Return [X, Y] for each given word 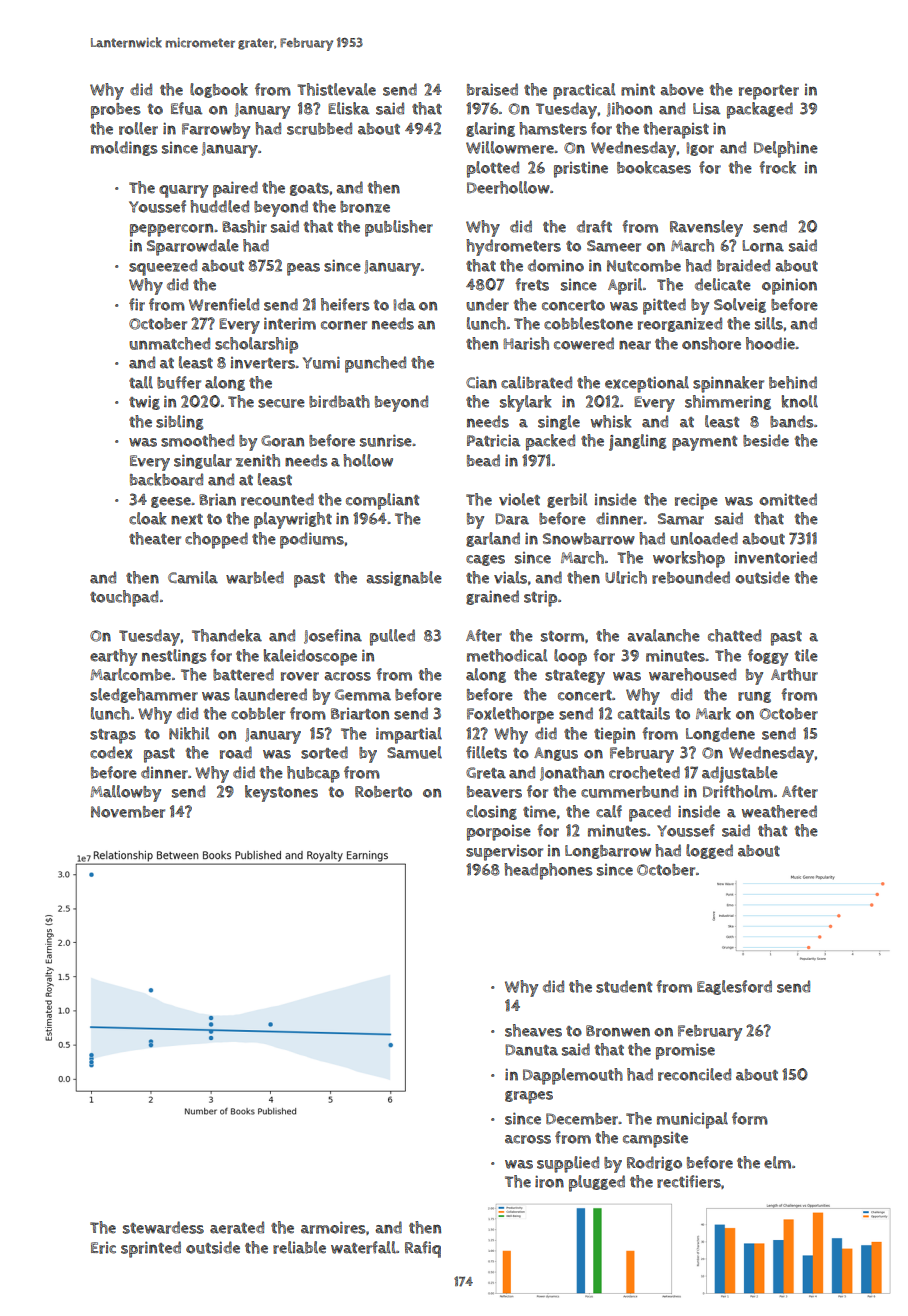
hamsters [553, 128]
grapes [529, 1097]
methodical [507, 655]
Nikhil [189, 733]
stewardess [163, 1227]
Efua [186, 108]
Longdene [720, 734]
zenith [258, 460]
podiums [312, 540]
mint [638, 89]
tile [806, 655]
